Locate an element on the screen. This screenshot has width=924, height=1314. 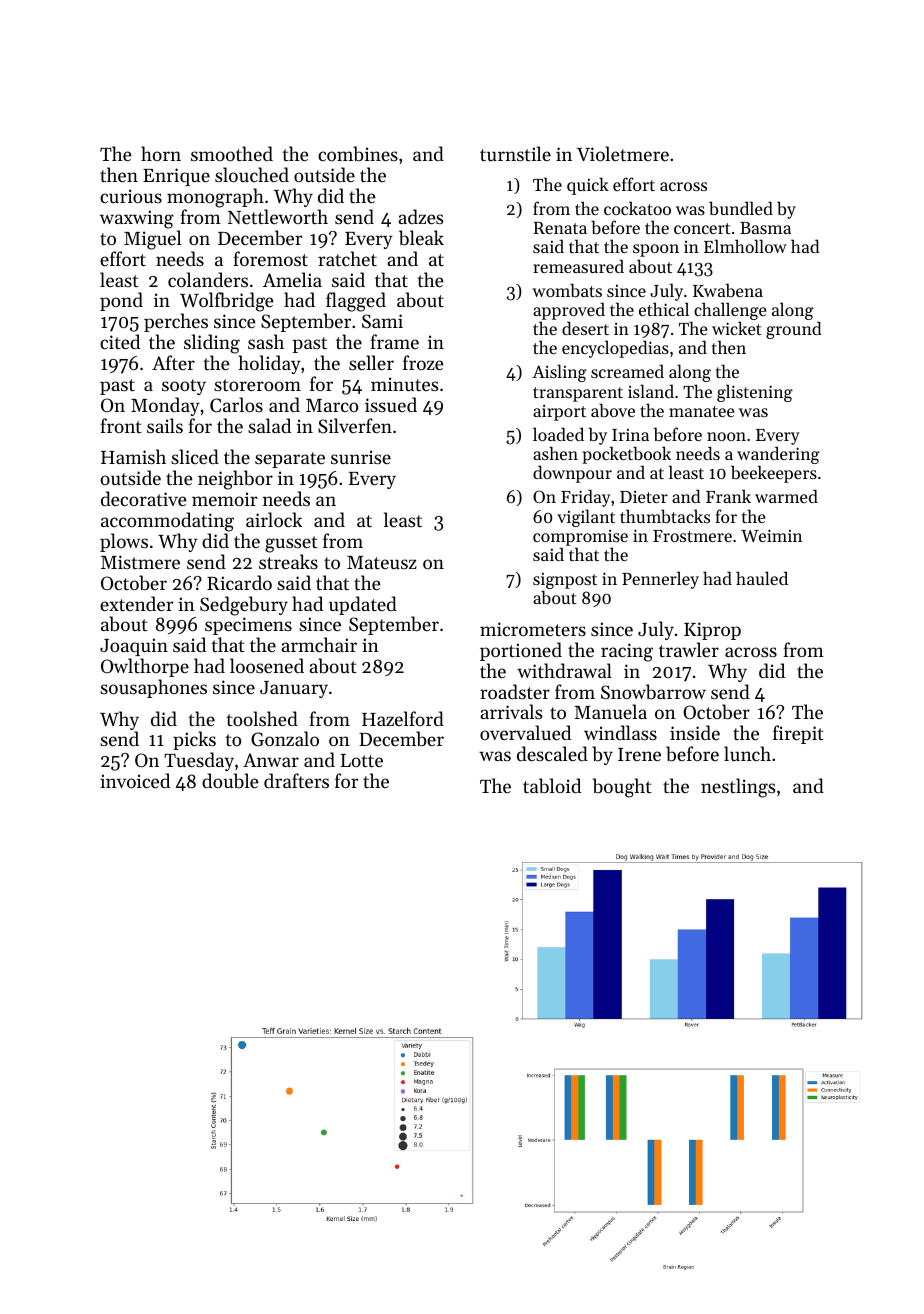
cited is located at coordinates (120, 341).
